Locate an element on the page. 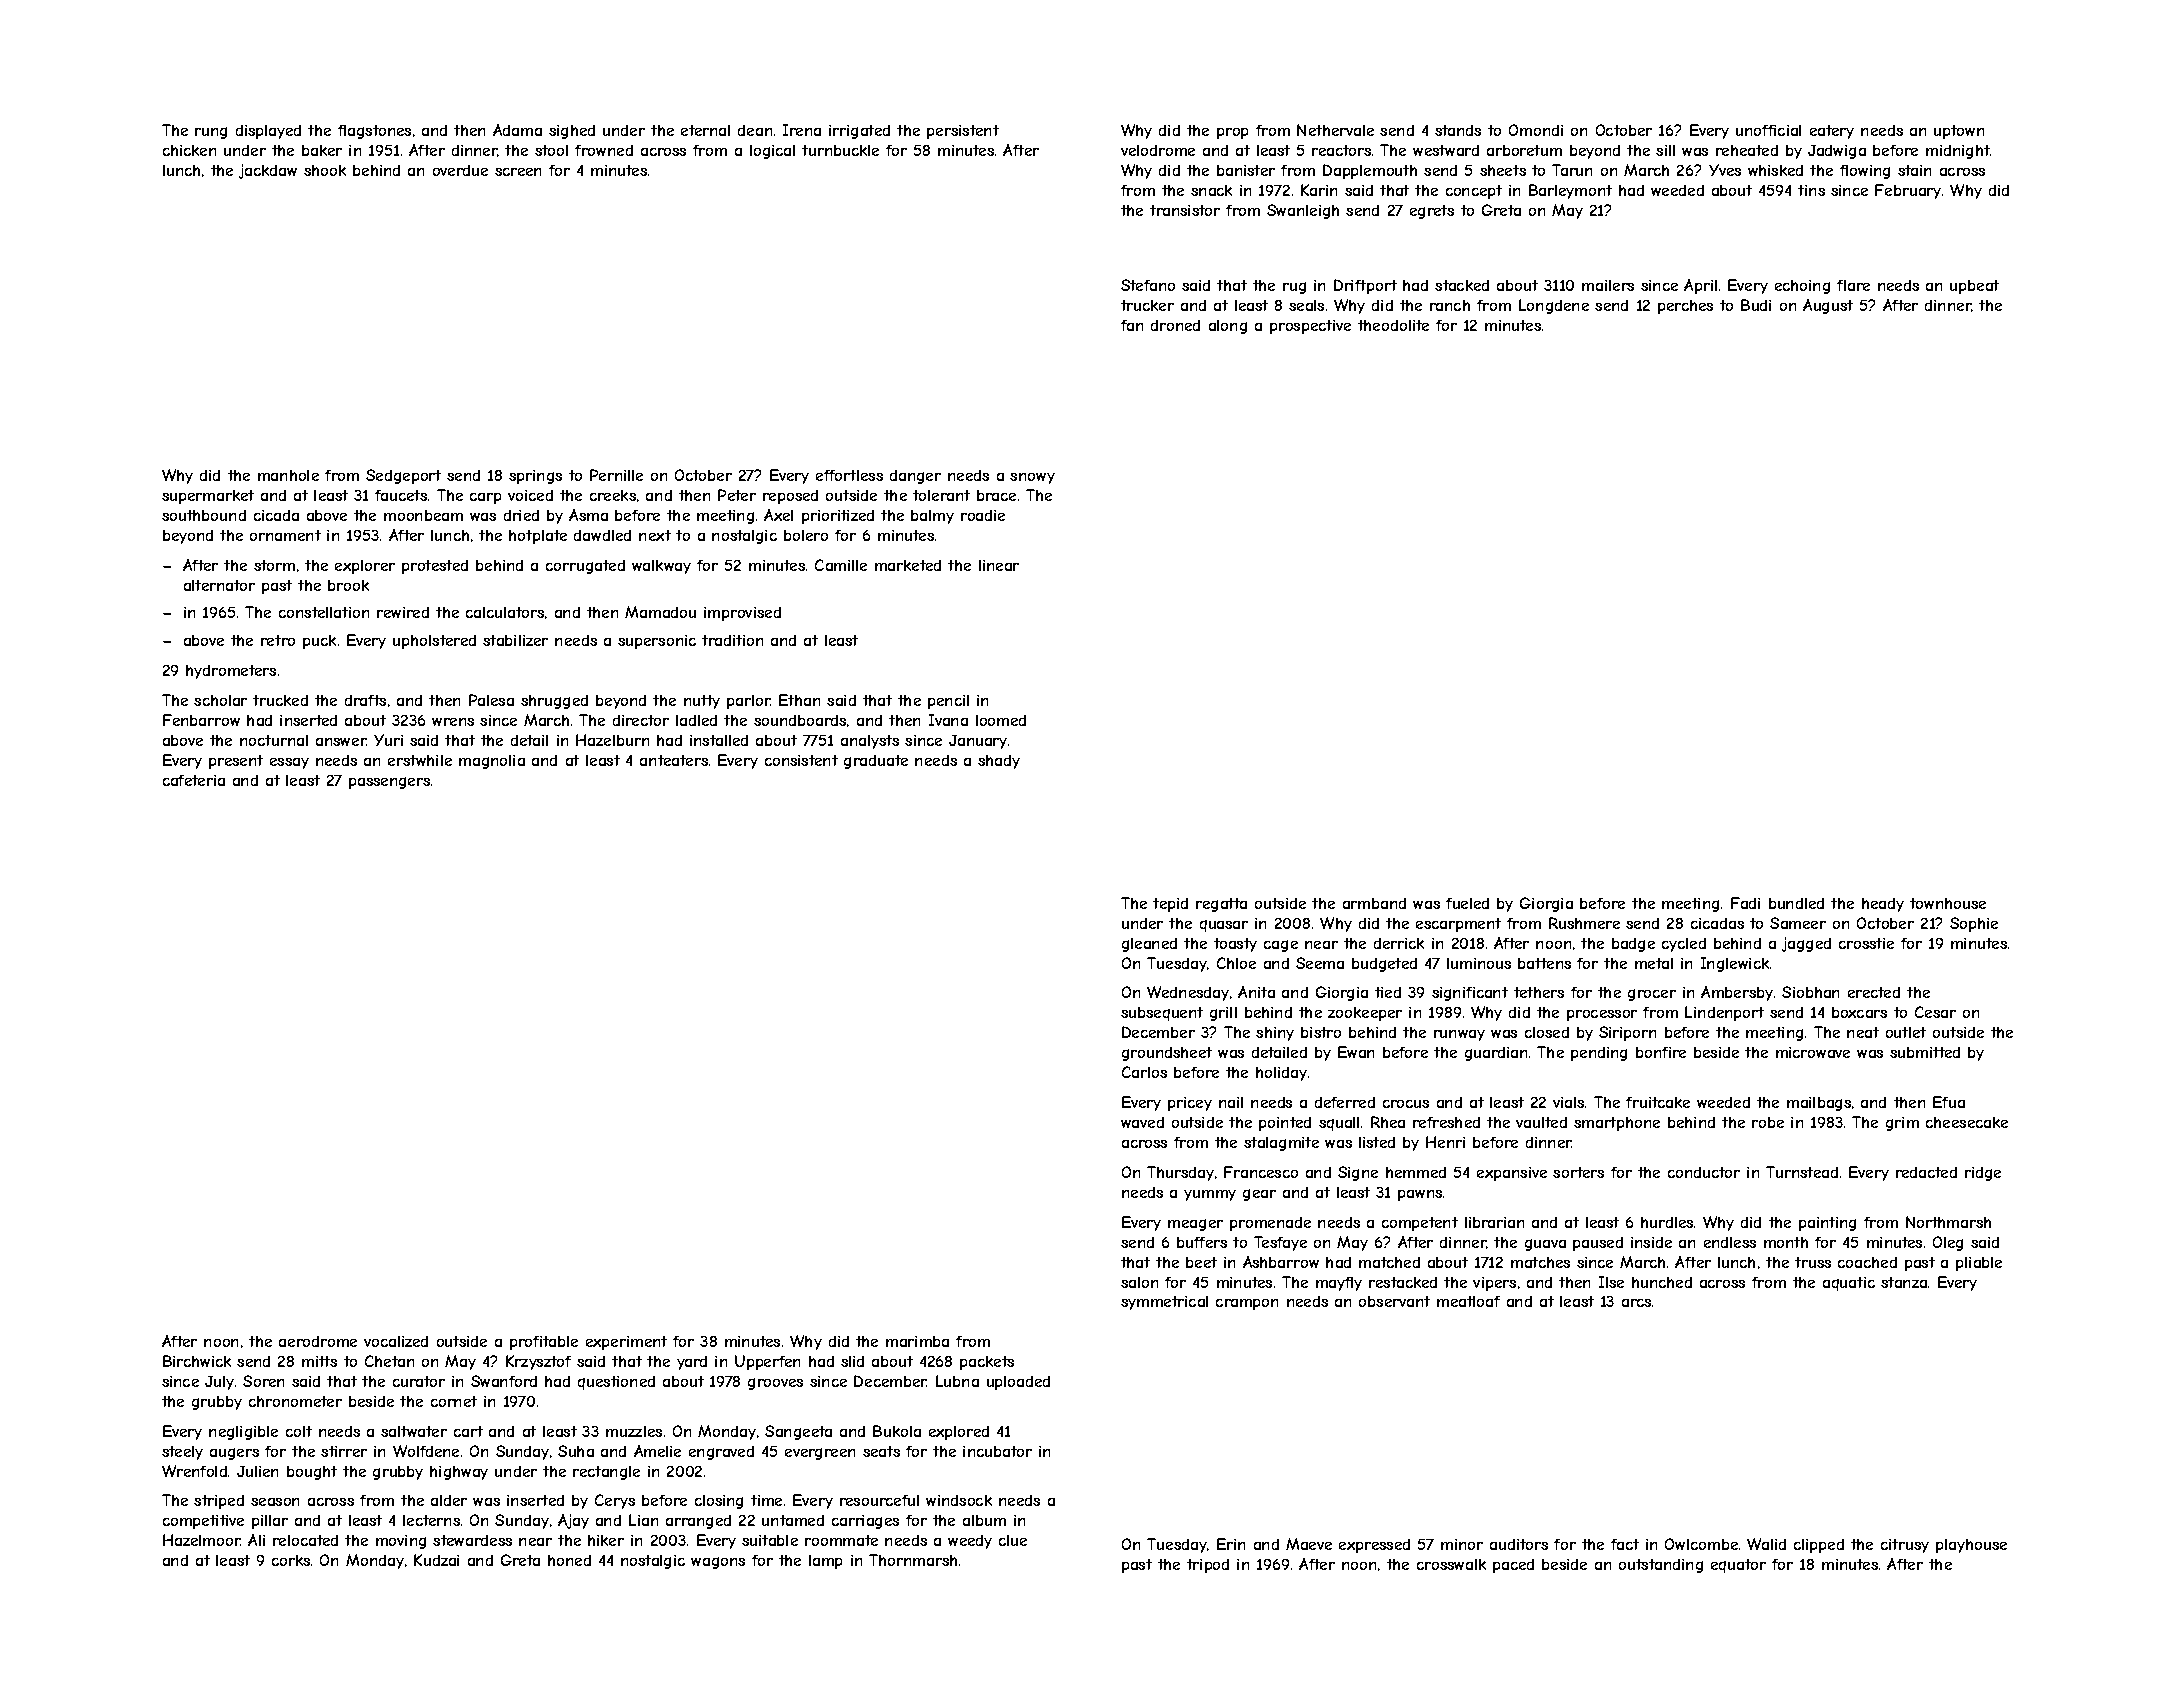 This document has width=2178, height=1683. slid is located at coordinates (852, 1361).
